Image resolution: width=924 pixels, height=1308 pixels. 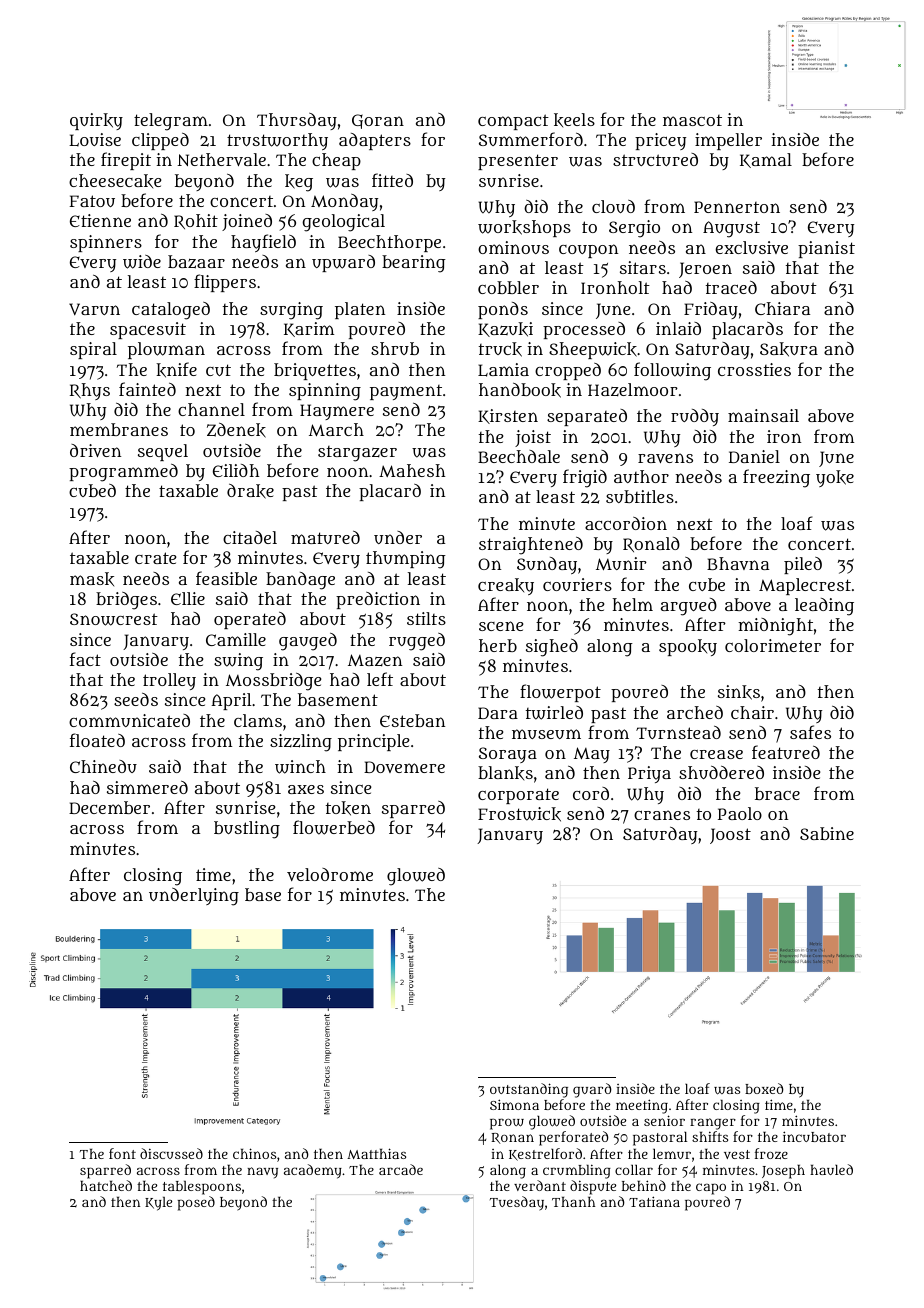 I want to click on Mahesh, so click(x=412, y=470).
